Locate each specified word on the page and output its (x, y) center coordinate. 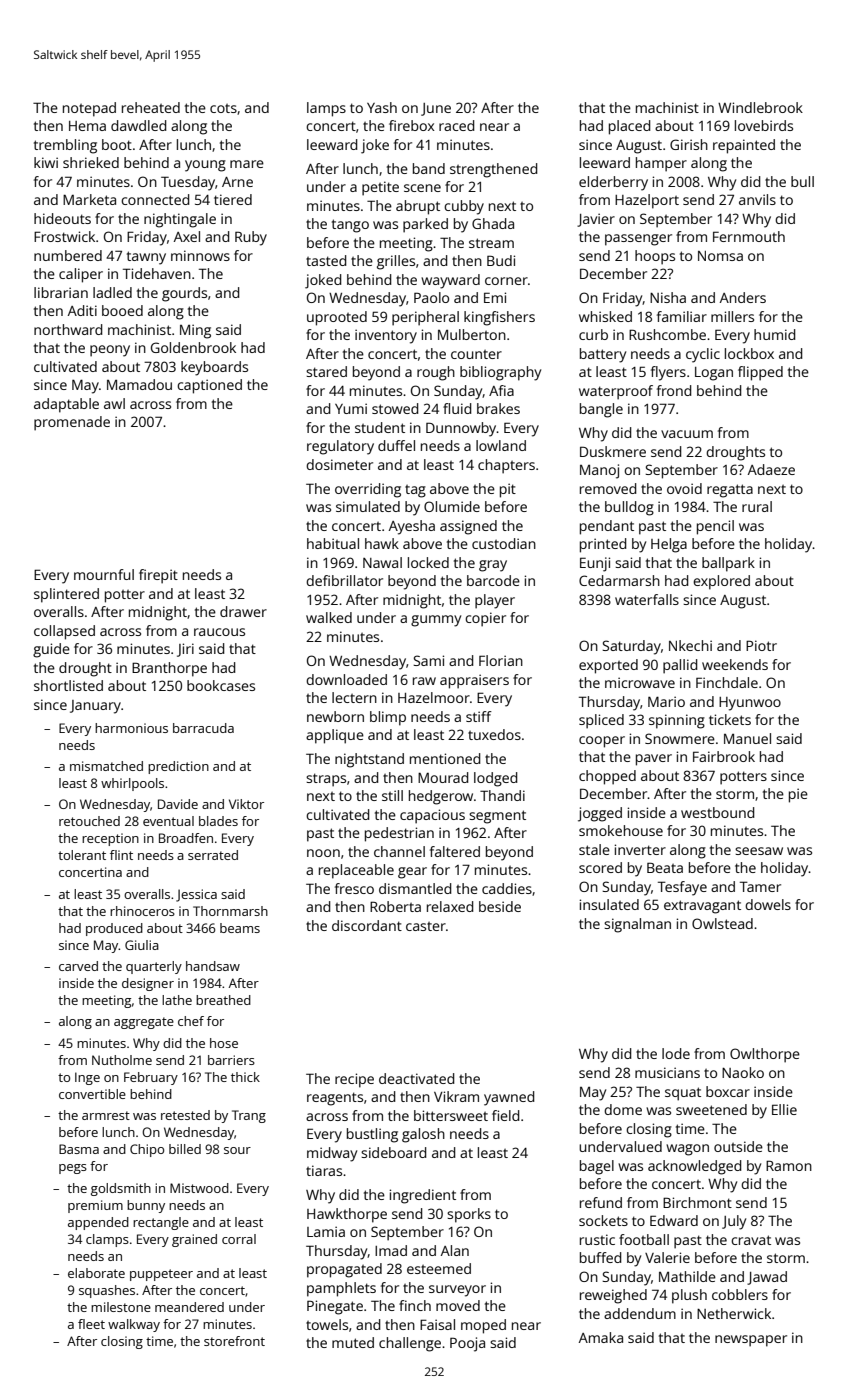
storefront (234, 1341)
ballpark (728, 564)
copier (485, 619)
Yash (382, 107)
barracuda (203, 728)
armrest (106, 1115)
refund (601, 1202)
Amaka (601, 1337)
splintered (66, 595)
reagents (335, 1099)
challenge (410, 1344)
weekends (735, 664)
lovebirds (764, 125)
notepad (89, 109)
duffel (396, 445)
